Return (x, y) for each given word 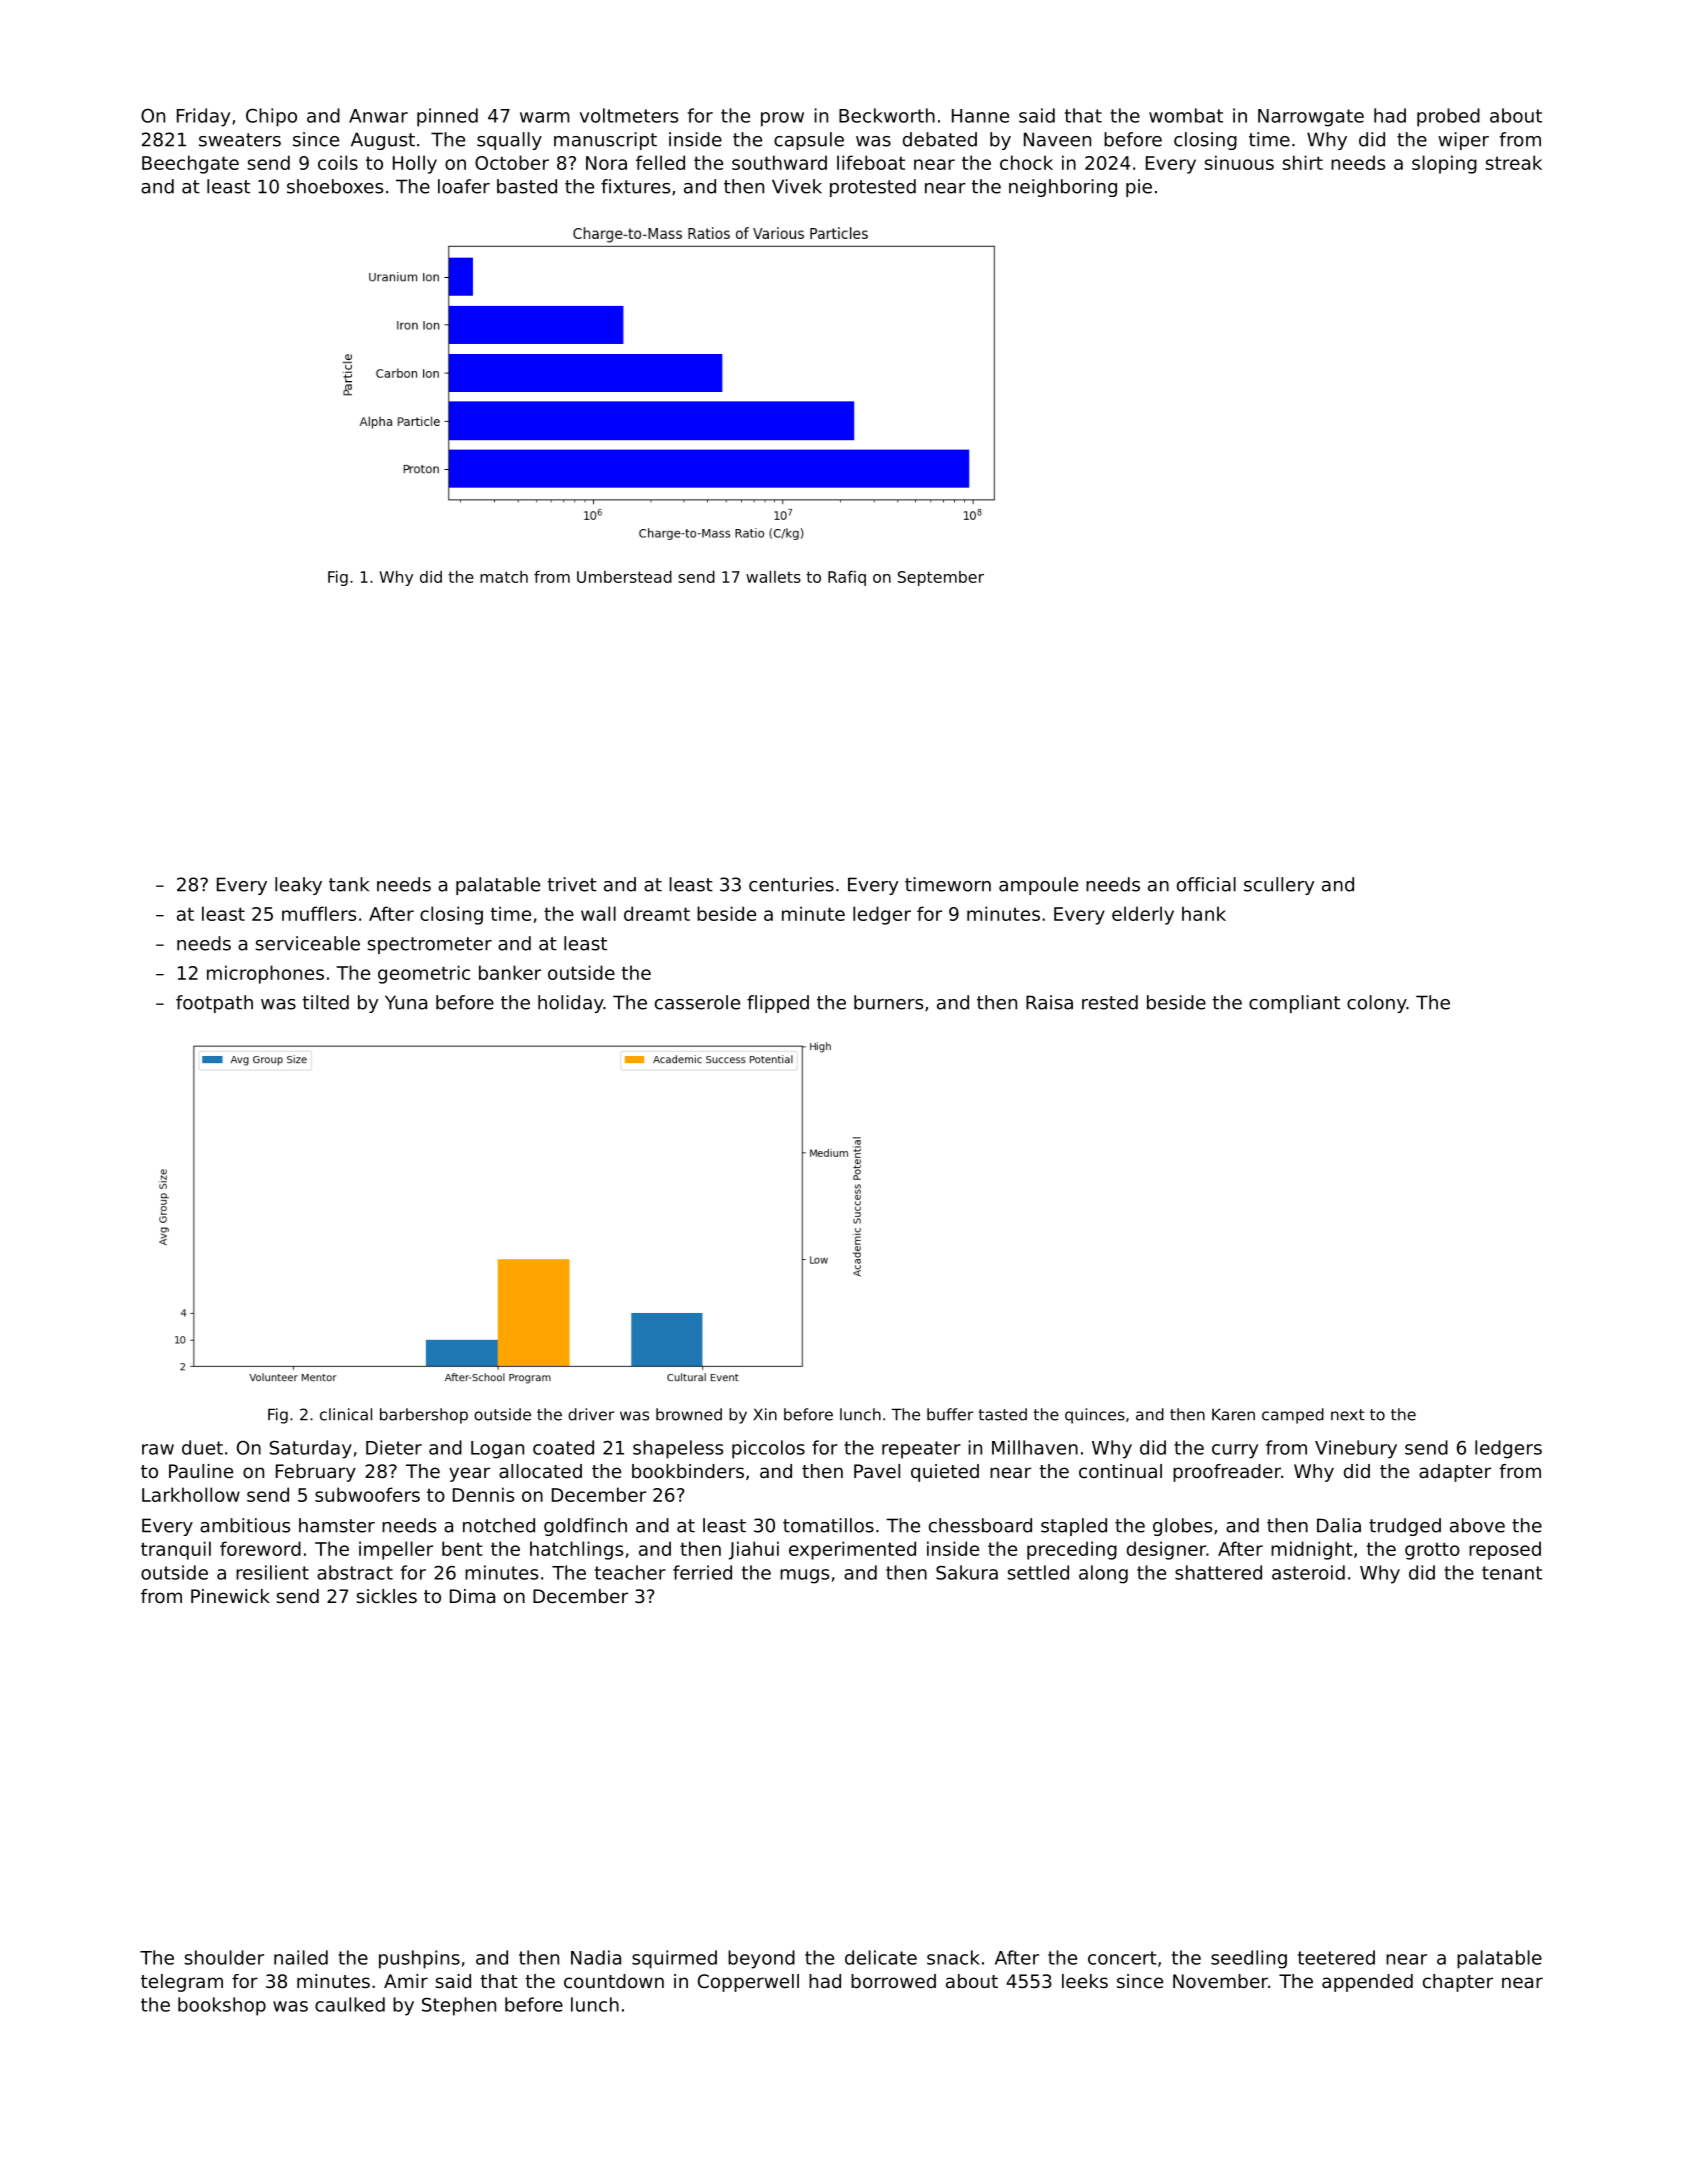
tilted (326, 1002)
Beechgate (190, 164)
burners (888, 1002)
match (504, 577)
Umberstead (624, 577)
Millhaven (1035, 1447)
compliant (1294, 1004)
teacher (630, 1572)
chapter (1458, 1983)
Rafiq (847, 578)
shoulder (224, 1957)
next (1348, 1415)
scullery (1279, 886)
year (469, 1474)
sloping (1444, 164)
